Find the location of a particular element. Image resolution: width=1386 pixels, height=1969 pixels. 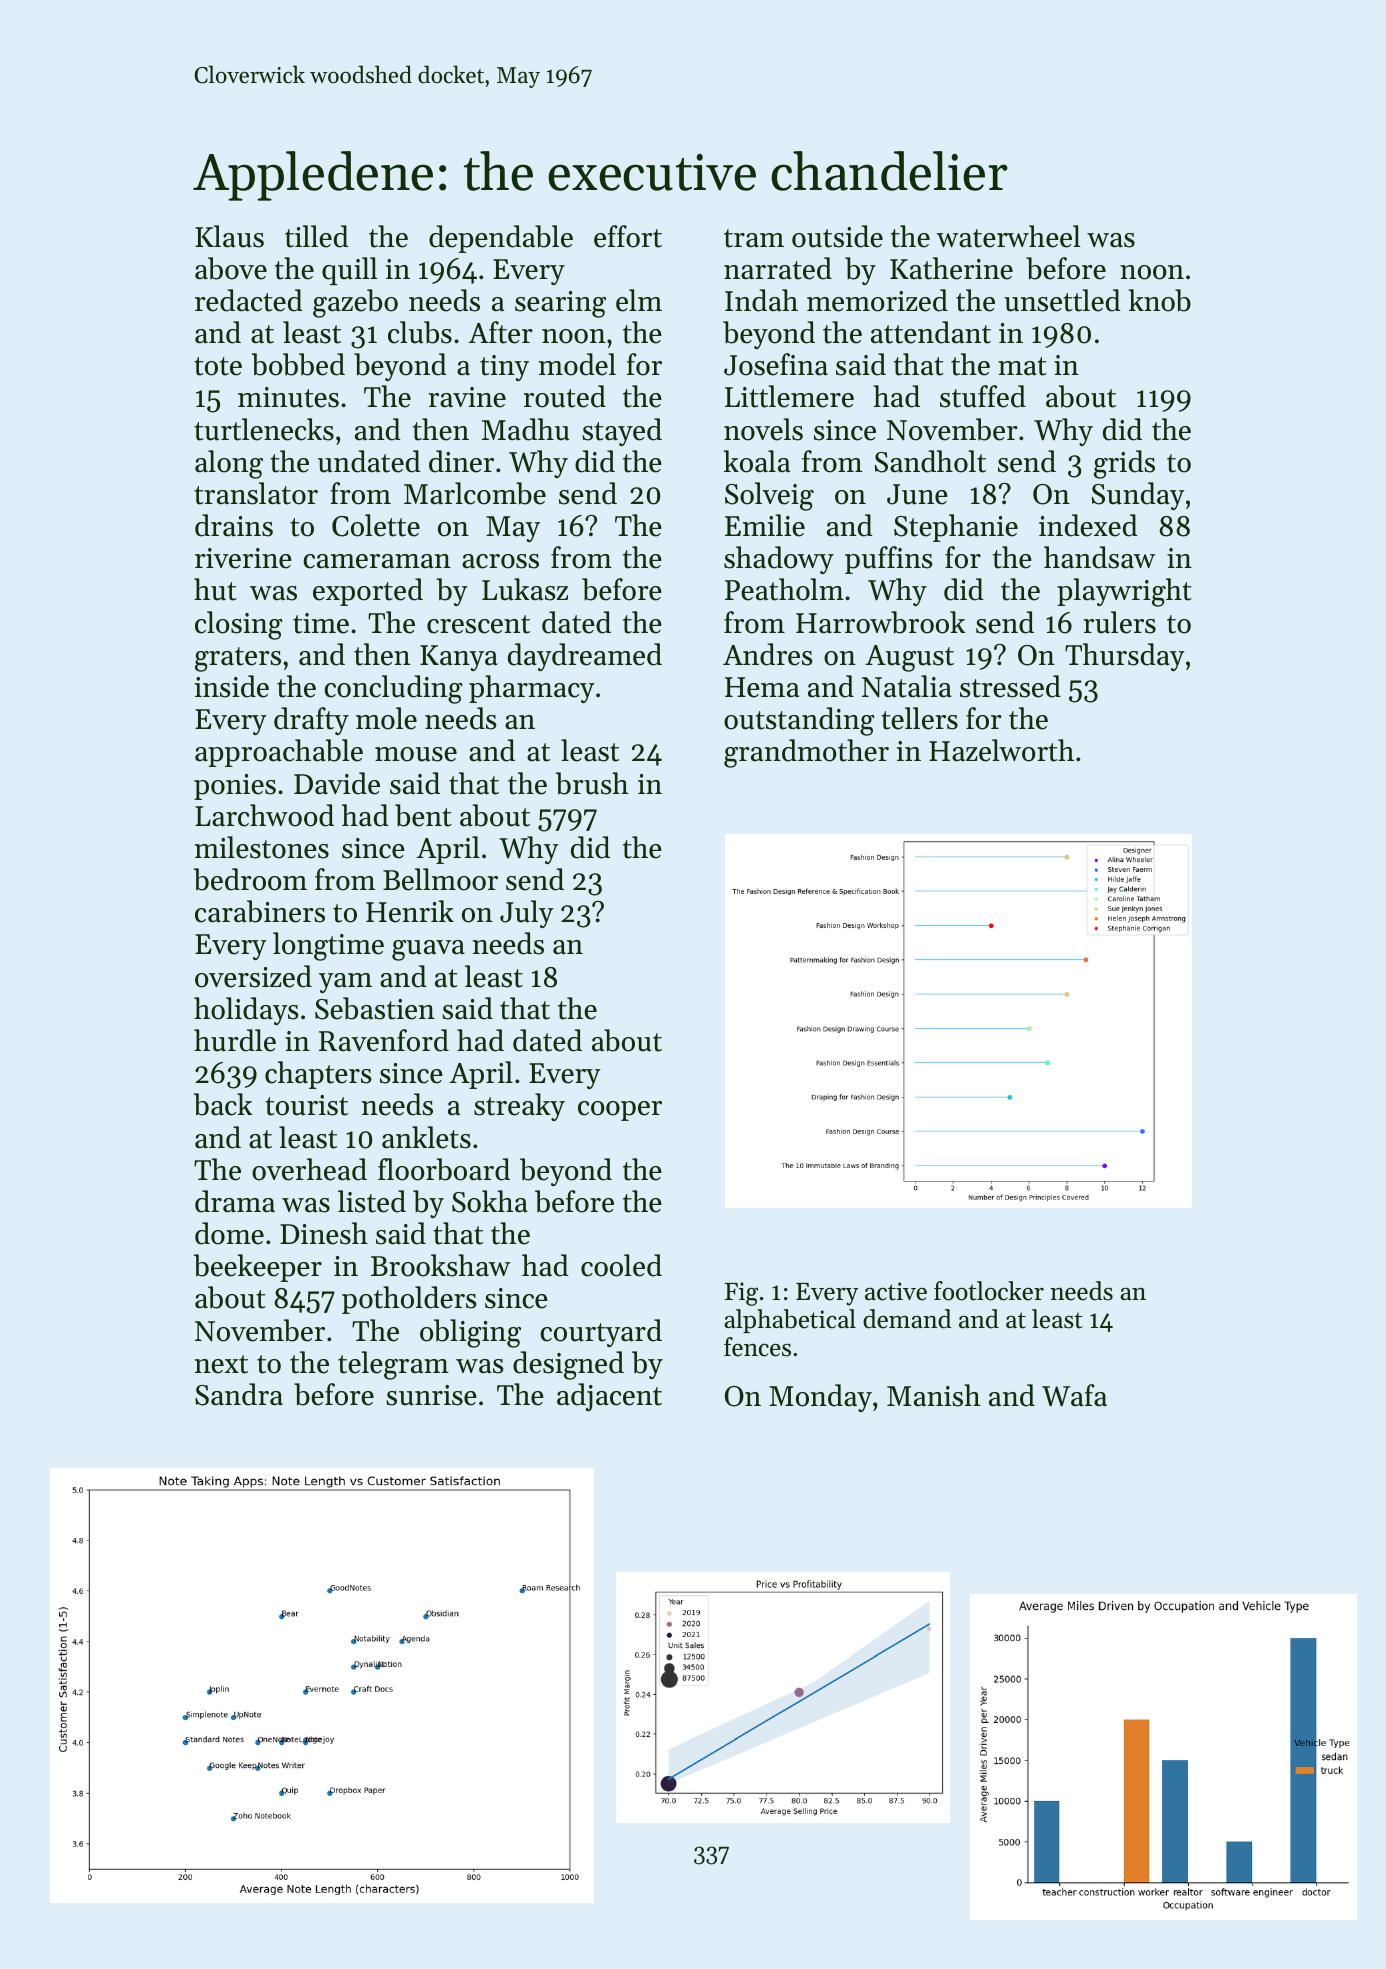

redacted is located at coordinates (249, 300).
